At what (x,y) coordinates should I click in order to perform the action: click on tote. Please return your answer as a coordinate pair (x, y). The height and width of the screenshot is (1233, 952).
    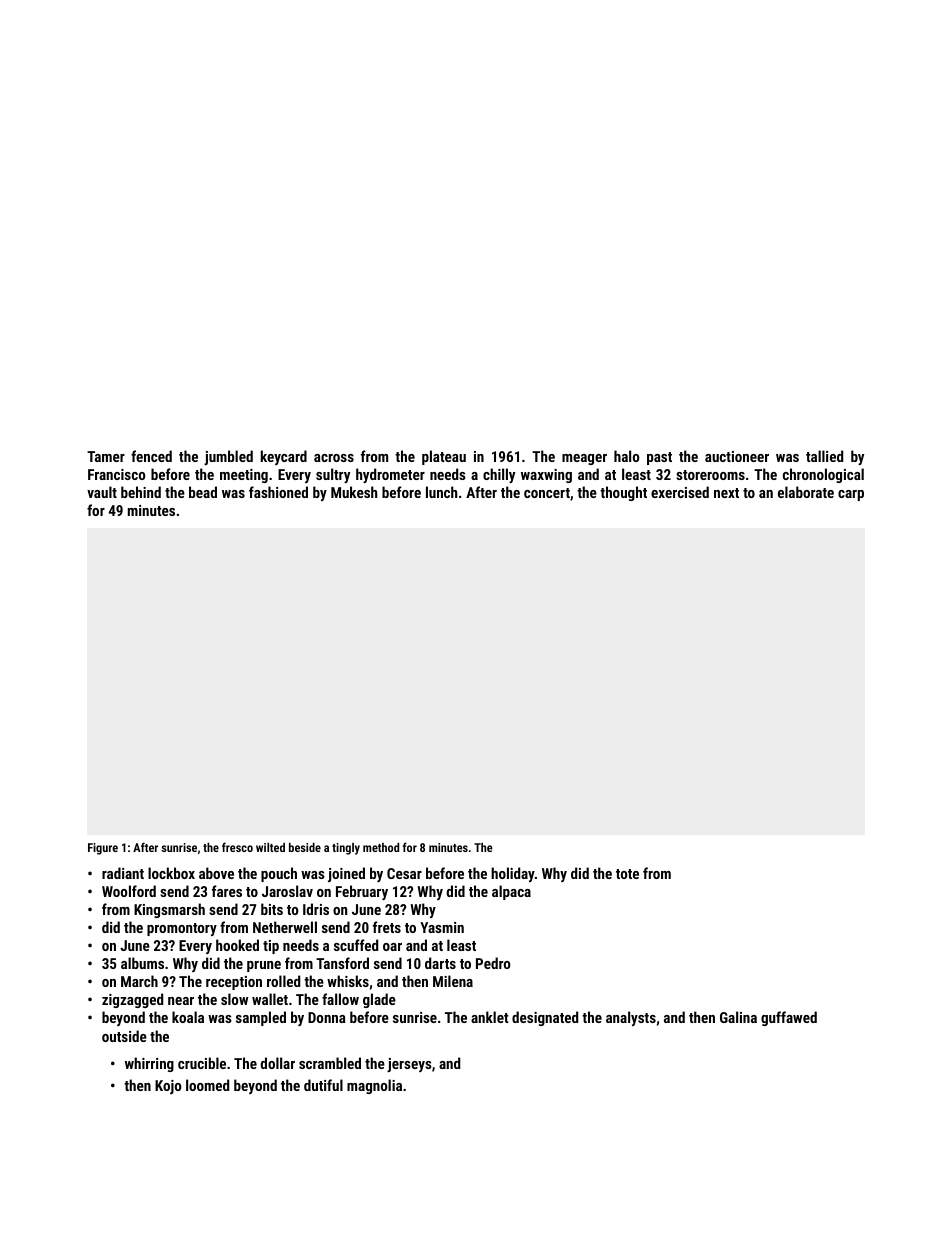
    Looking at the image, I should click on (627, 874).
